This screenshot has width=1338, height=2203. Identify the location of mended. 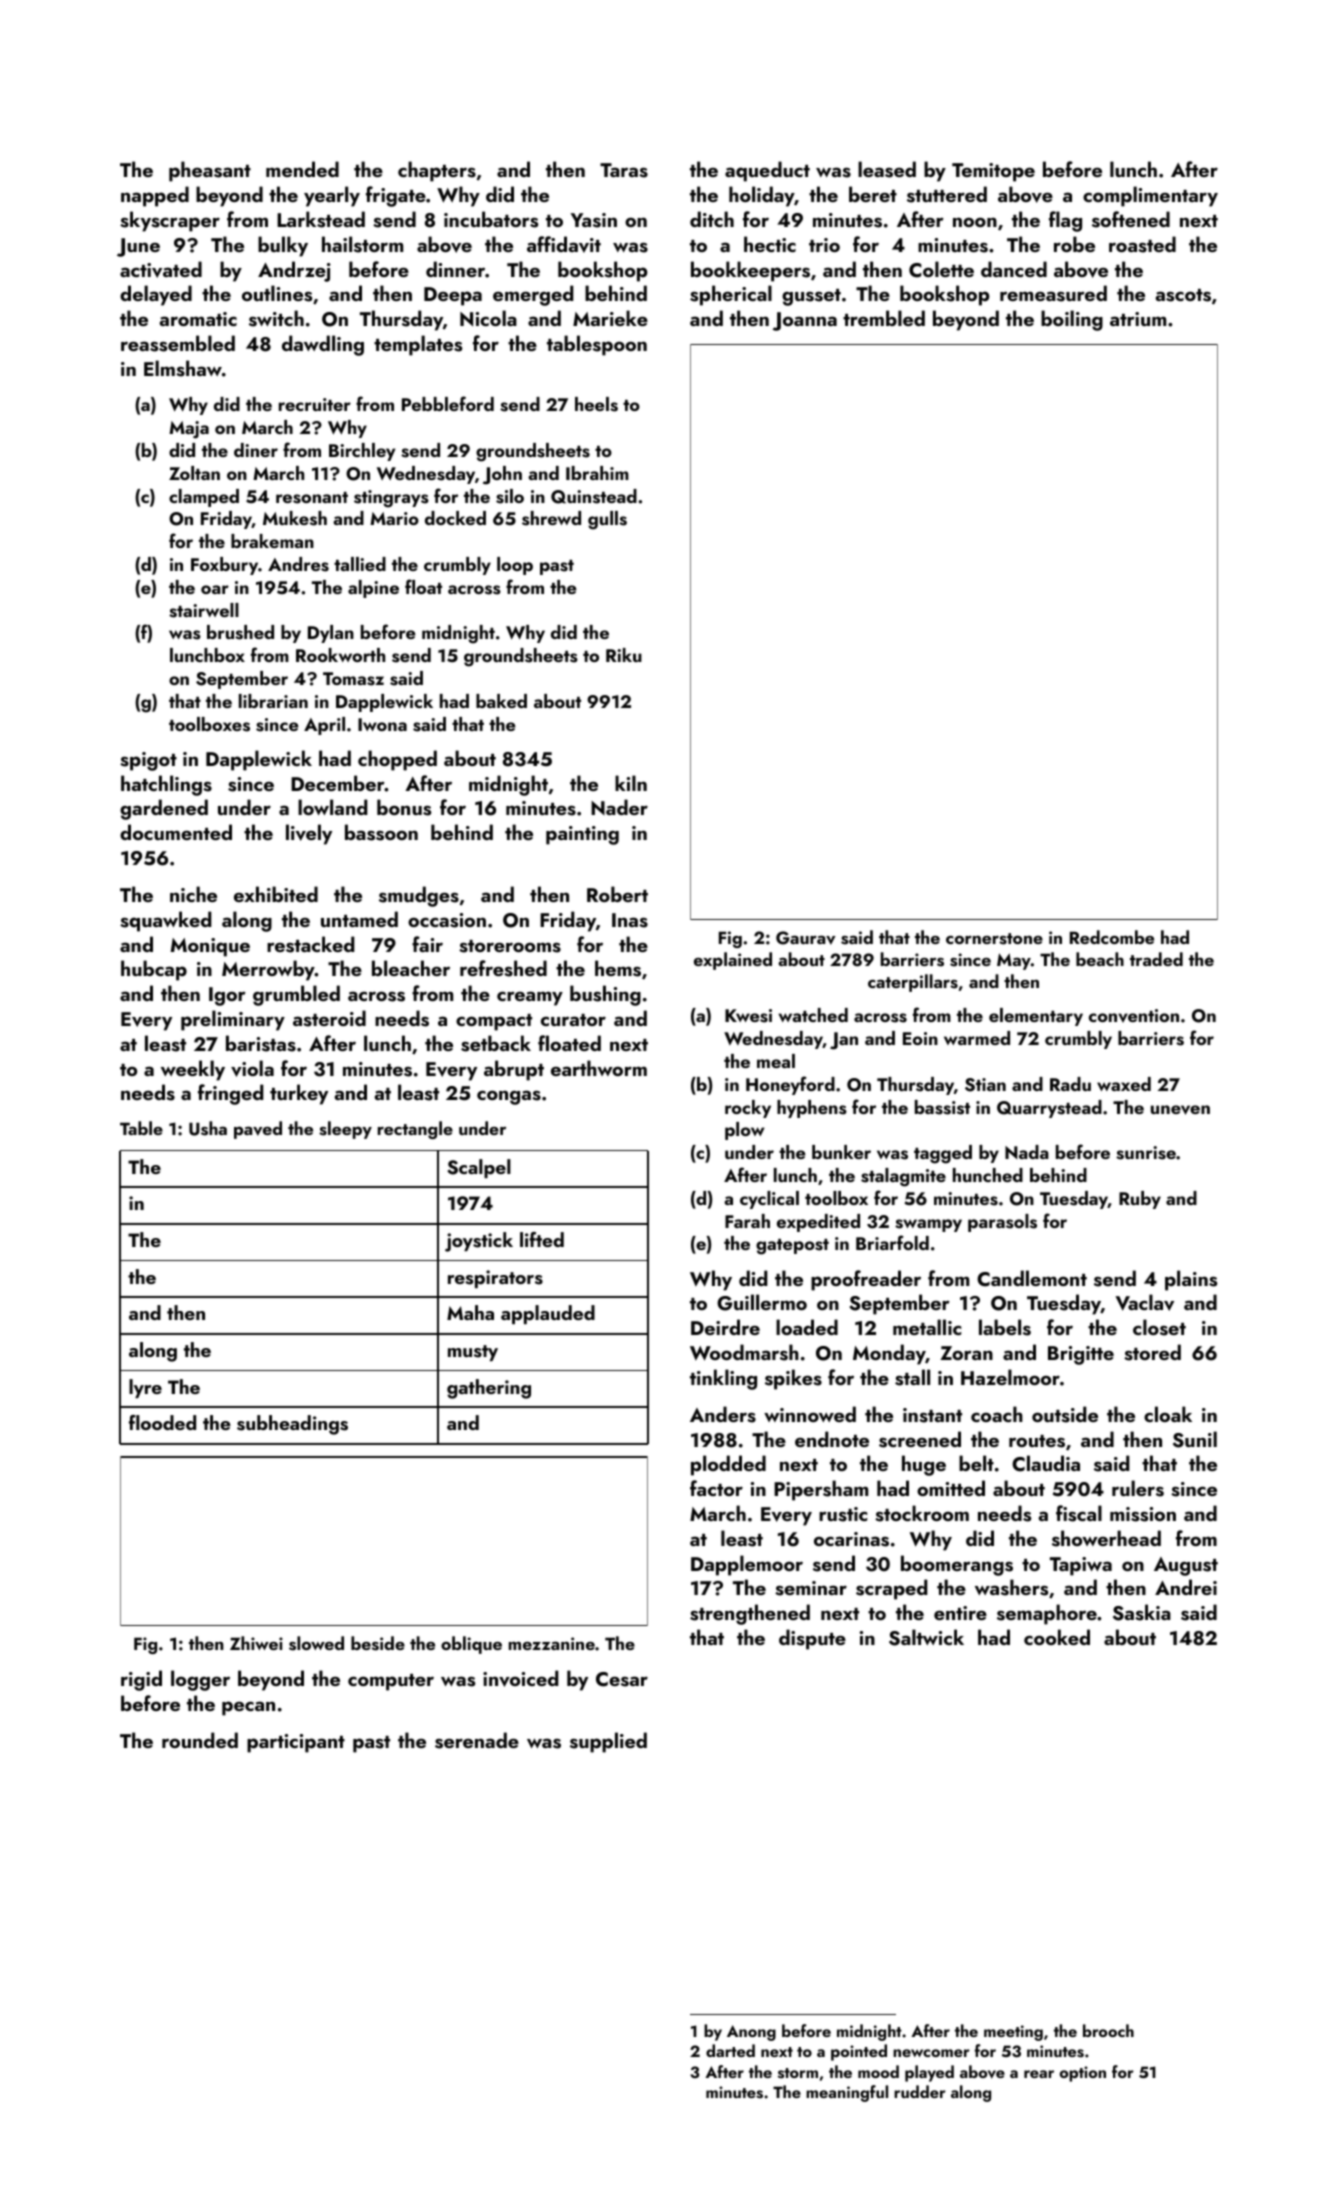
(302, 169).
